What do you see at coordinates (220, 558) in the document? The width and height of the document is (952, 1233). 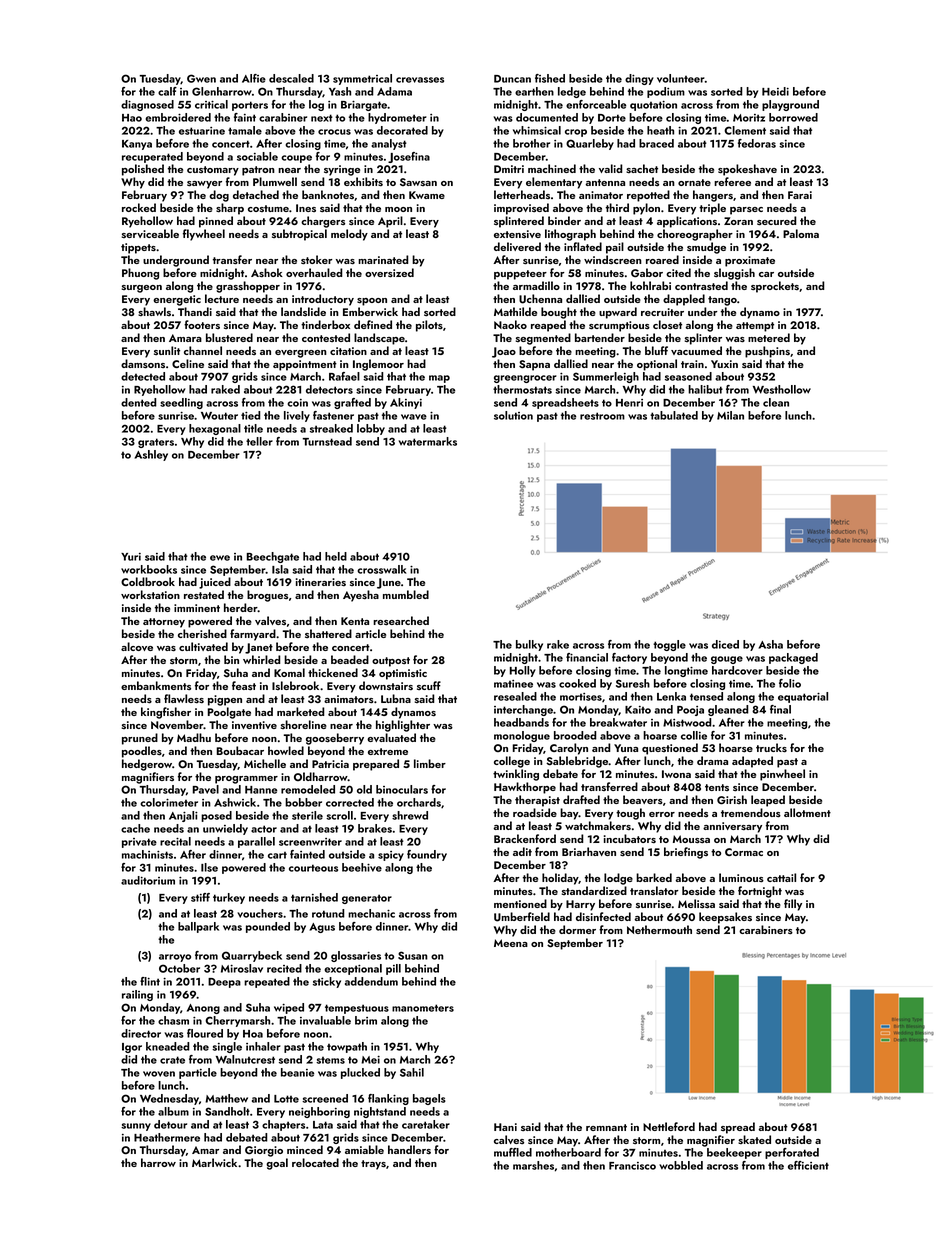 I see `ewe` at bounding box center [220, 558].
